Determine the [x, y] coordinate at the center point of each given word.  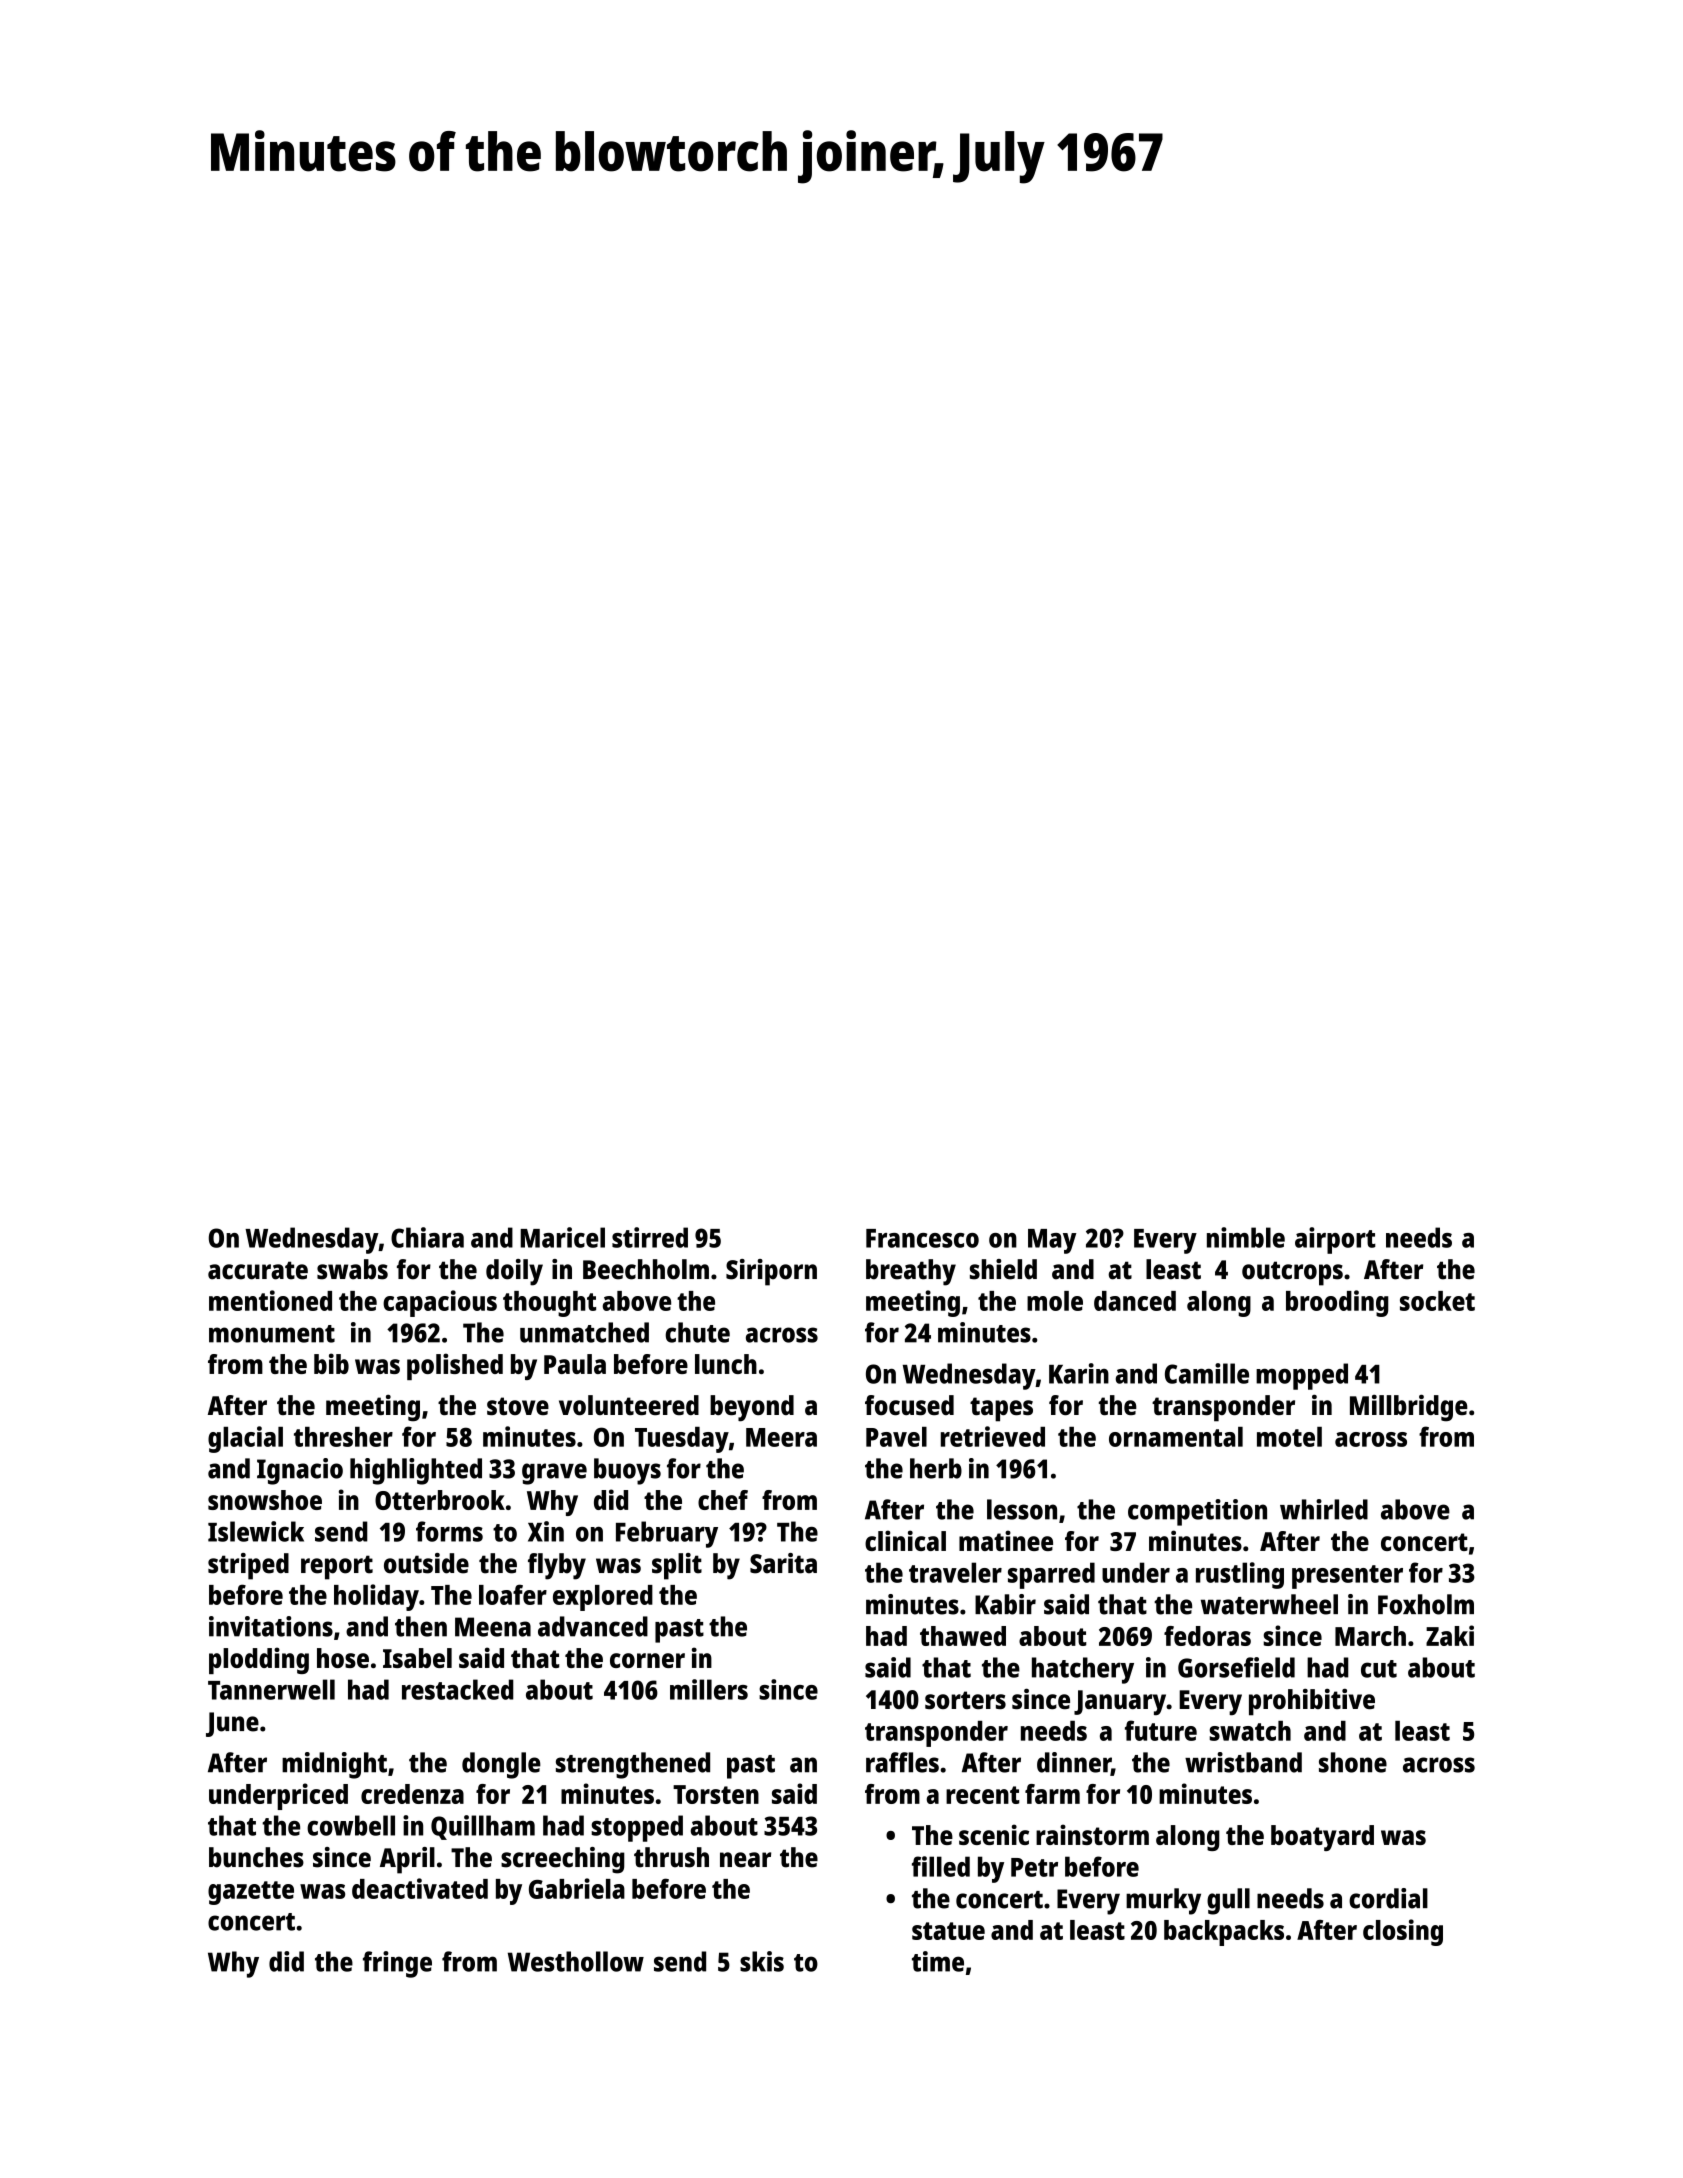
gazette [251, 1893]
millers [709, 1689]
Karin [1079, 1373]
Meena [493, 1627]
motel [1289, 1437]
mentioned [270, 1300]
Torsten [716, 1794]
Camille [1207, 1373]
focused [909, 1405]
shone [1353, 1762]
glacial [245, 1439]
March [1370, 1636]
